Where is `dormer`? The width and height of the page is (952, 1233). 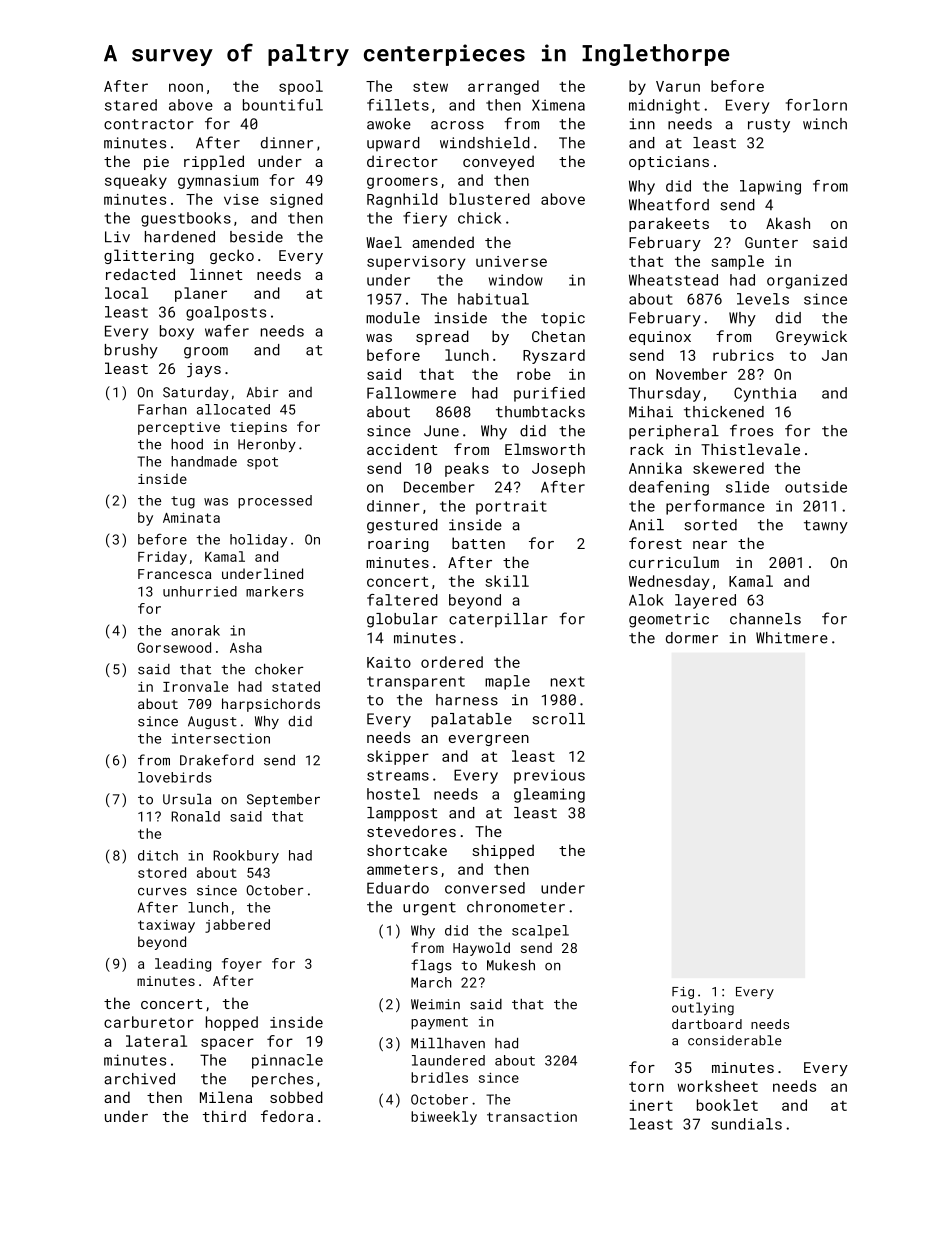 dormer is located at coordinates (692, 638).
